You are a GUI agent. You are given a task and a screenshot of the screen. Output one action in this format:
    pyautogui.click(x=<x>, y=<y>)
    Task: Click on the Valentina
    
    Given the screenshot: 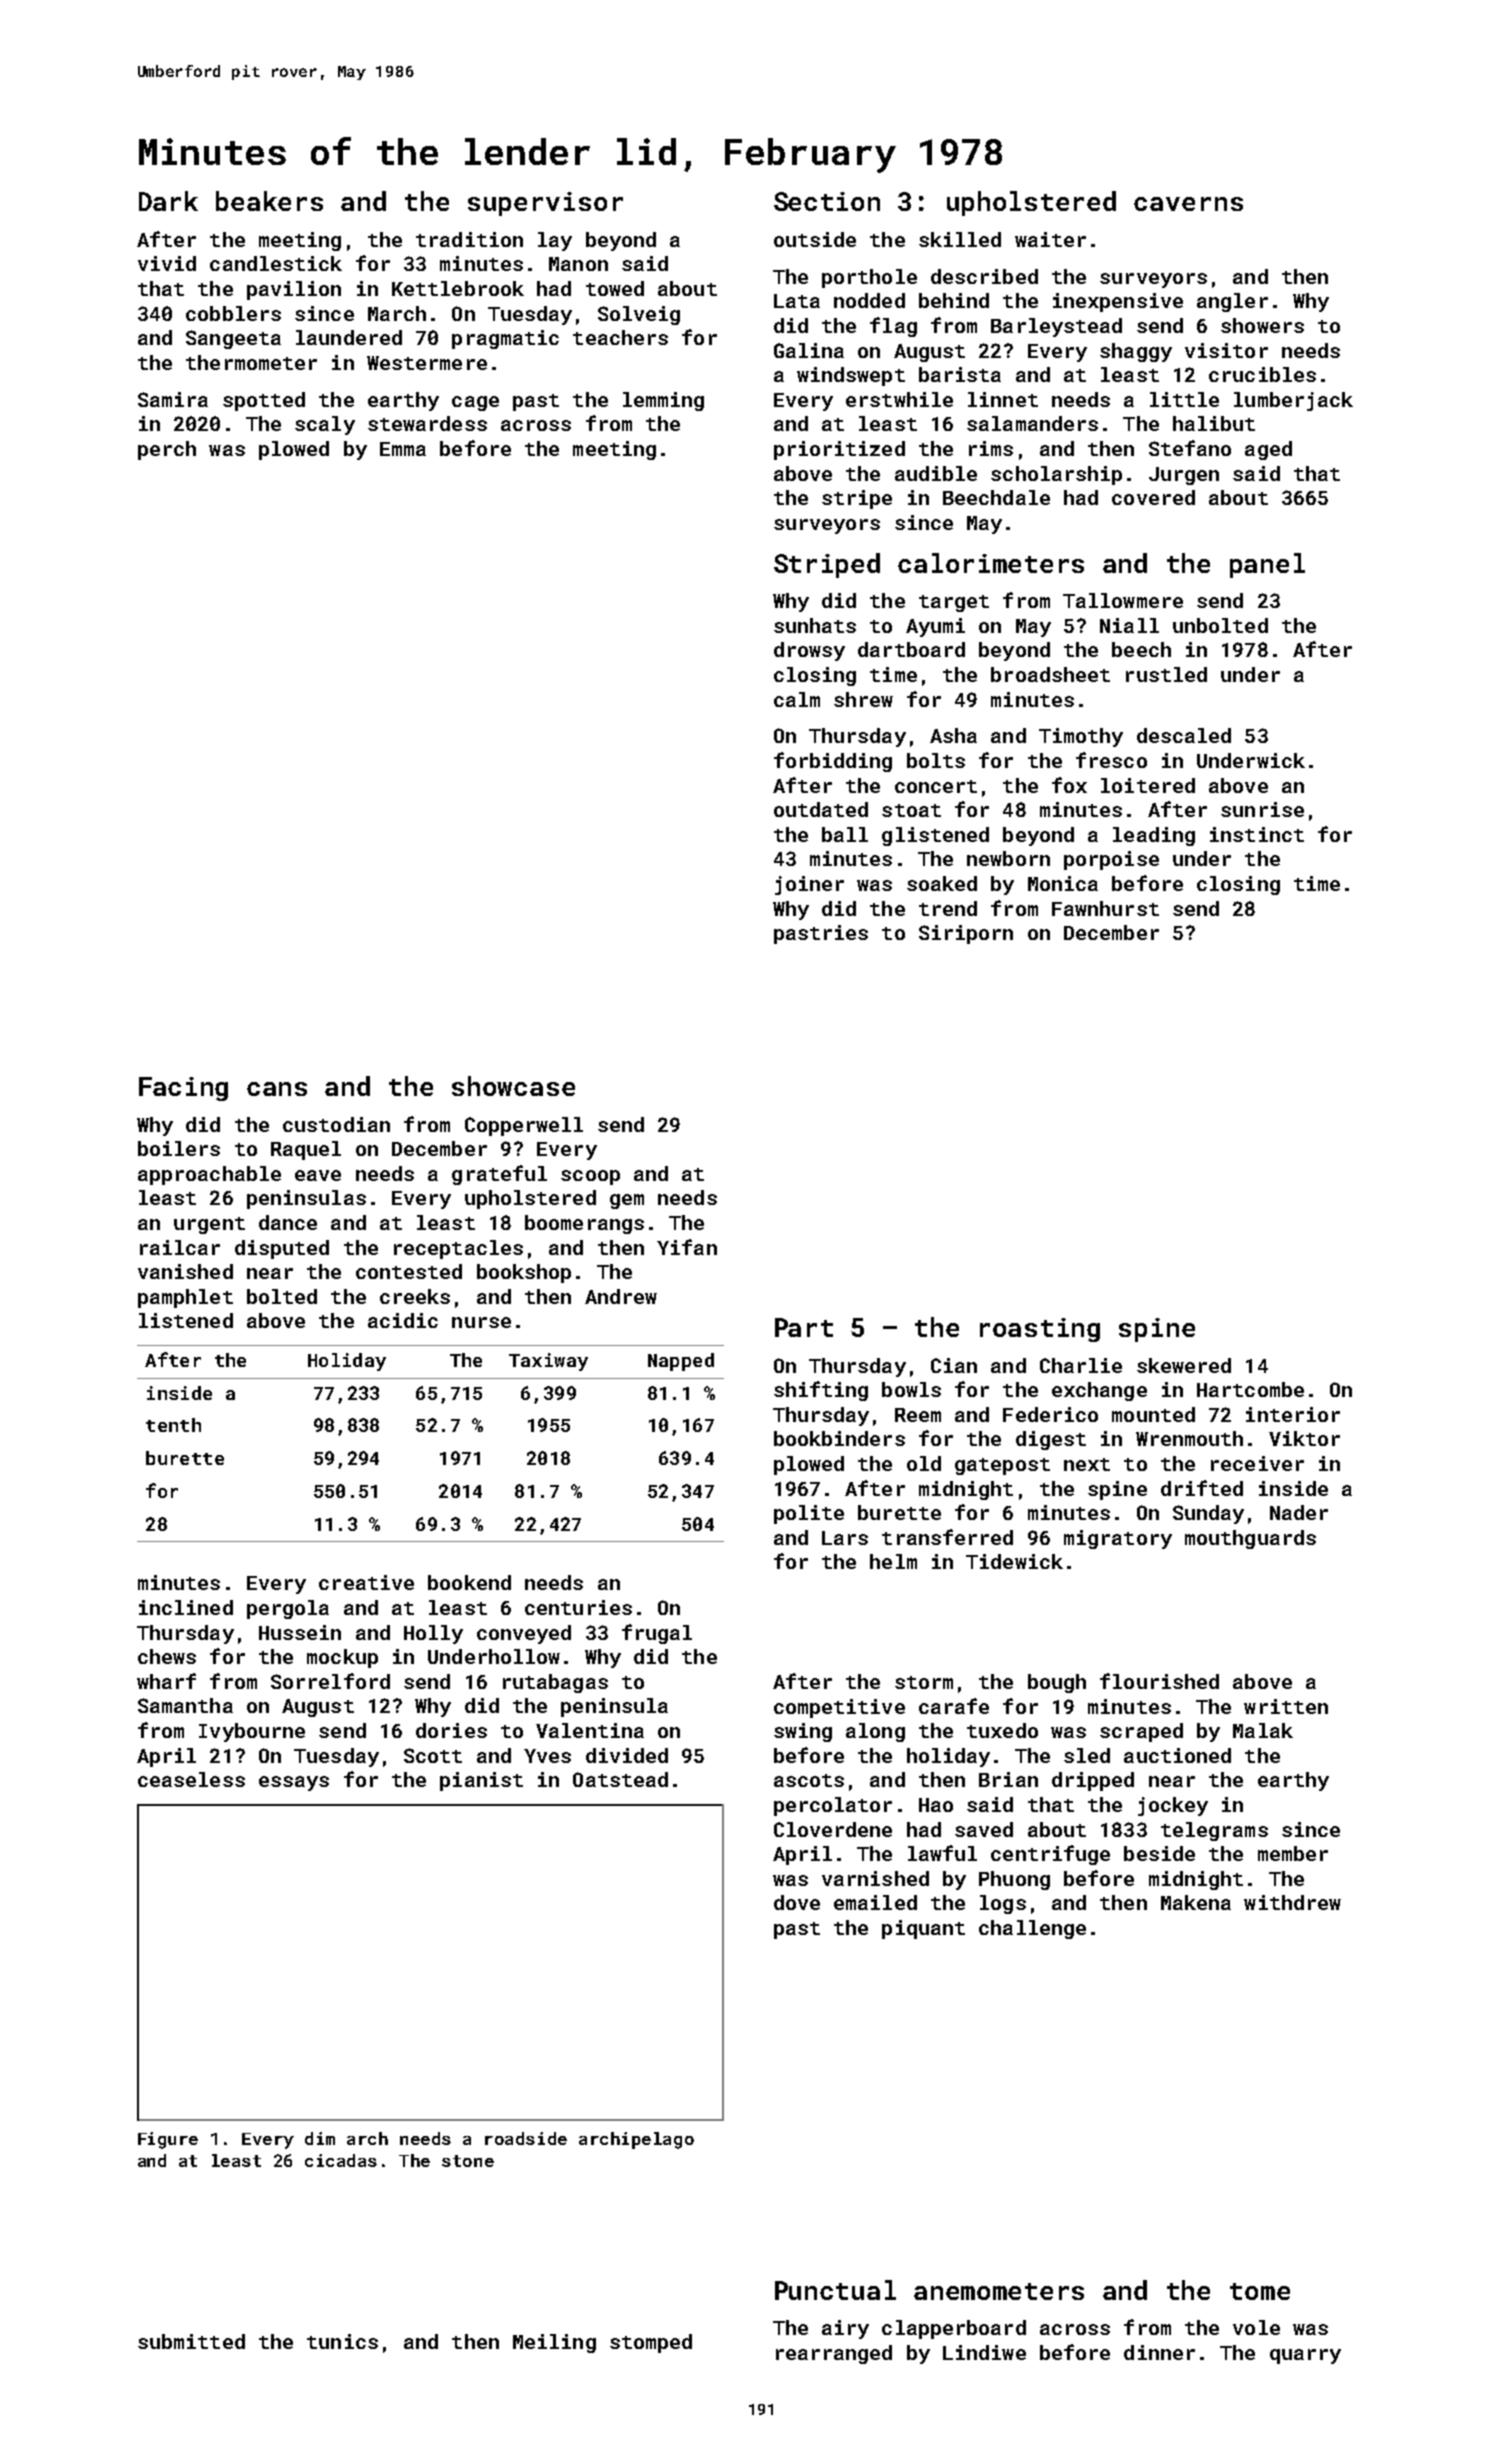 What is the action you would take?
    pyautogui.click(x=590, y=1730)
